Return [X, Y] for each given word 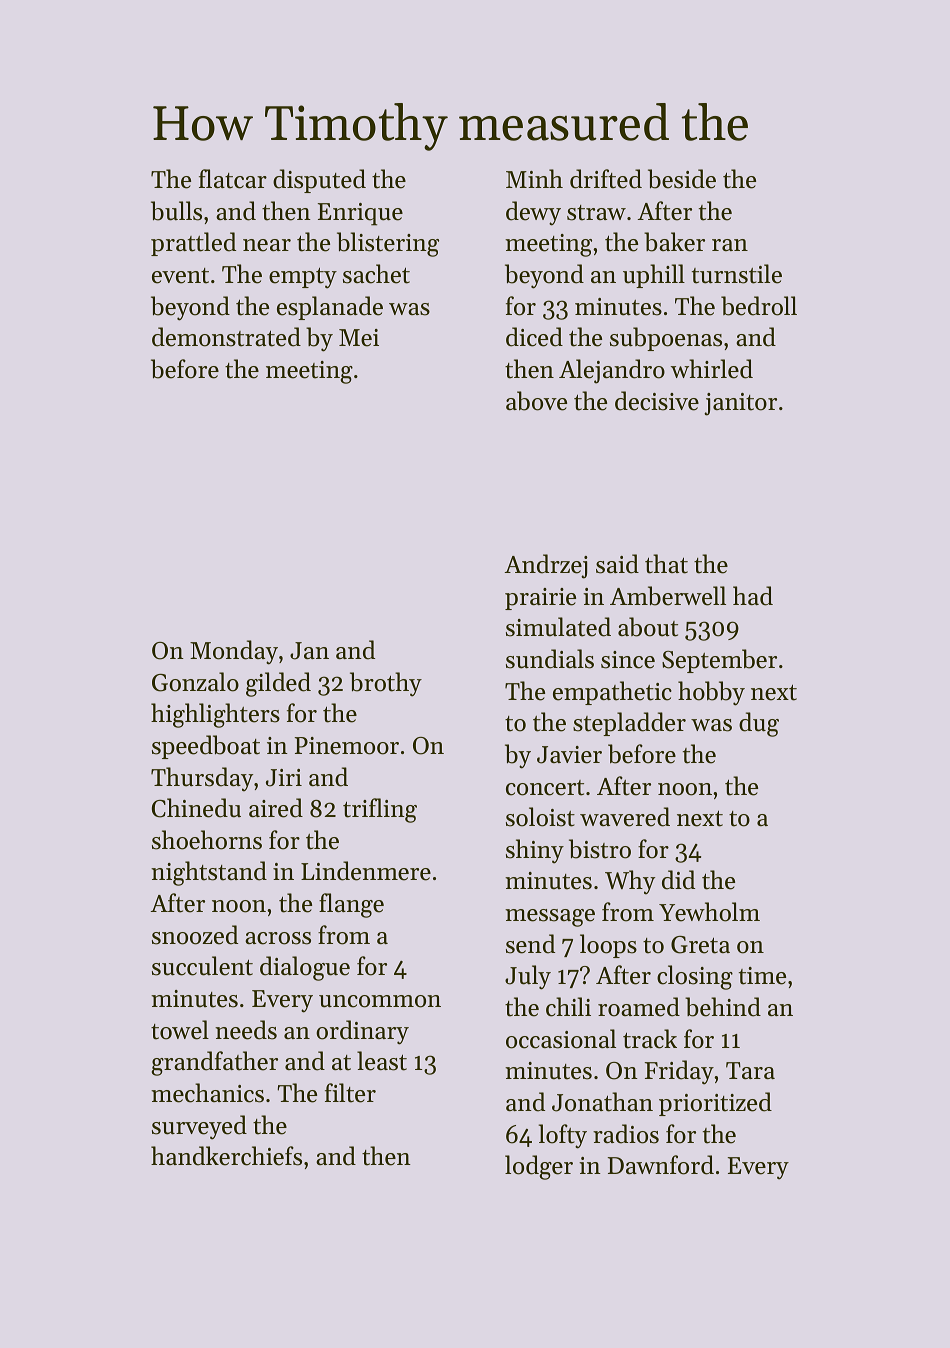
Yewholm [709, 912]
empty [303, 278]
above [536, 401]
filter [350, 1093]
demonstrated [226, 337]
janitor [740, 404]
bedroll [759, 306]
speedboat [206, 747]
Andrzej [546, 566]
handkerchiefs [226, 1156]
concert [545, 788]
